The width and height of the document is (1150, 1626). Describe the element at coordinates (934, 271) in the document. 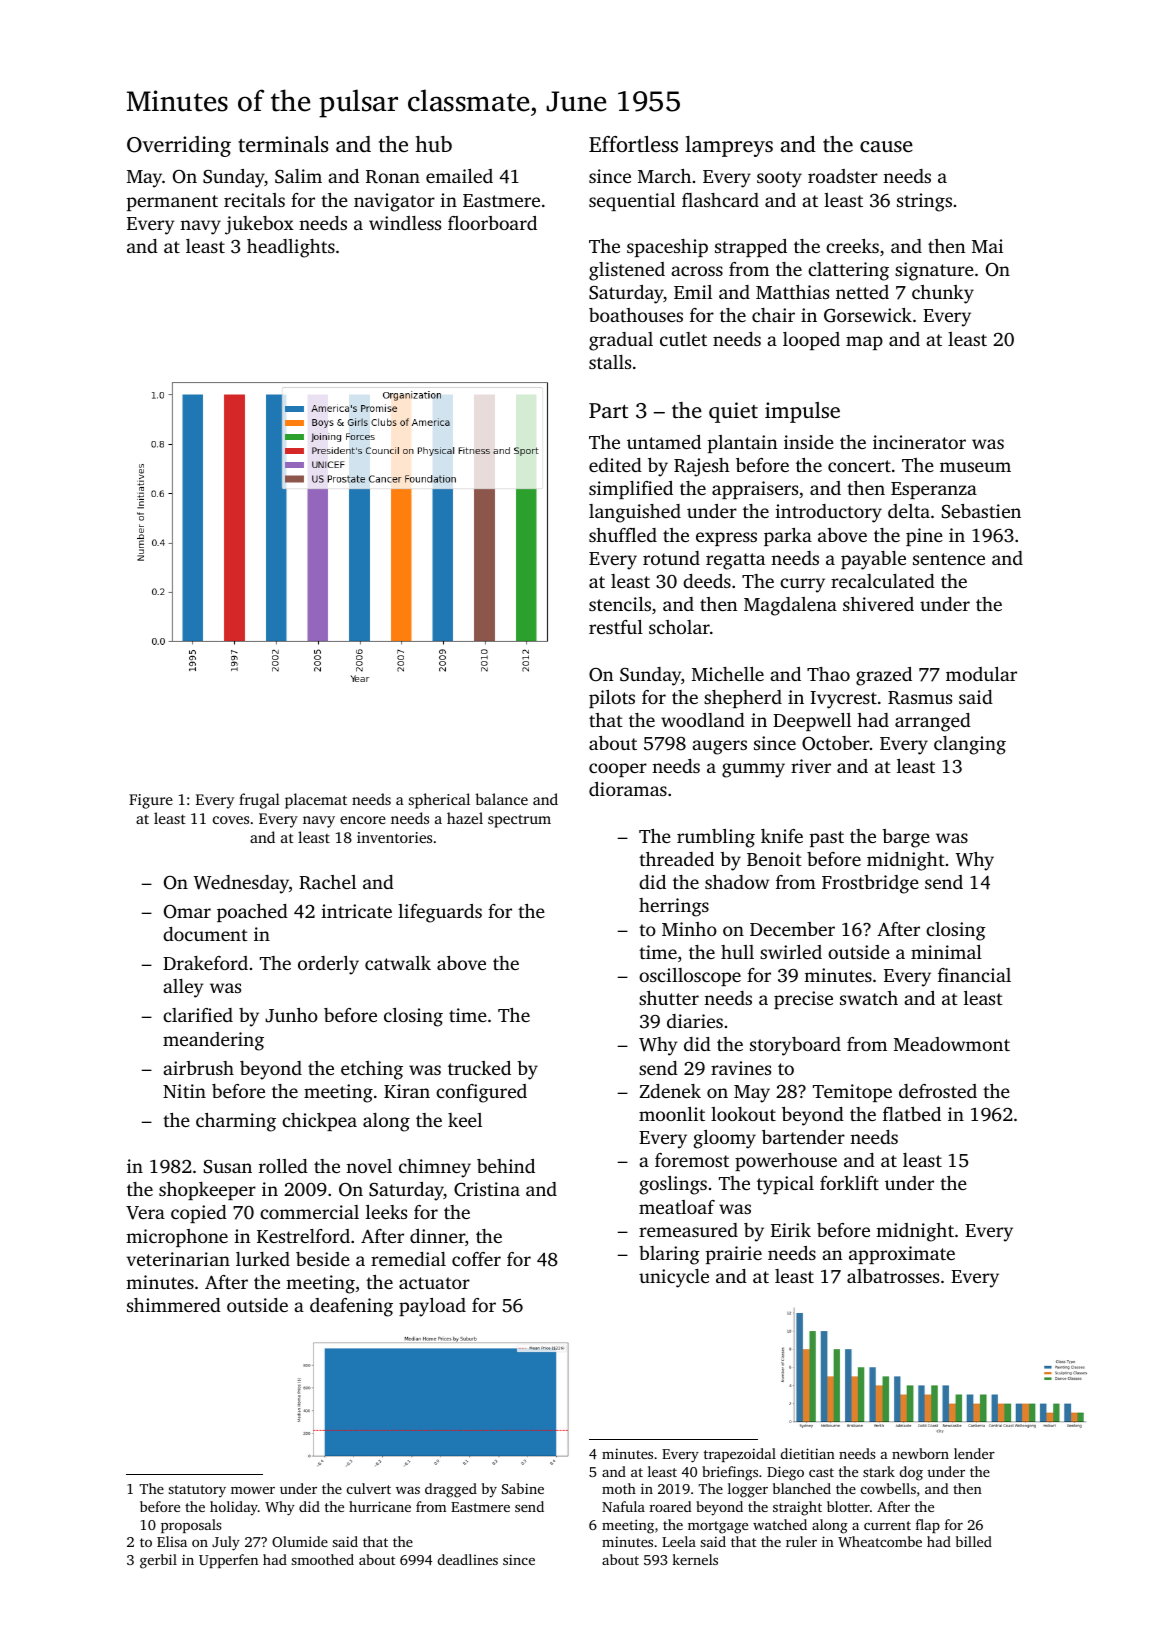

I see `signature` at that location.
